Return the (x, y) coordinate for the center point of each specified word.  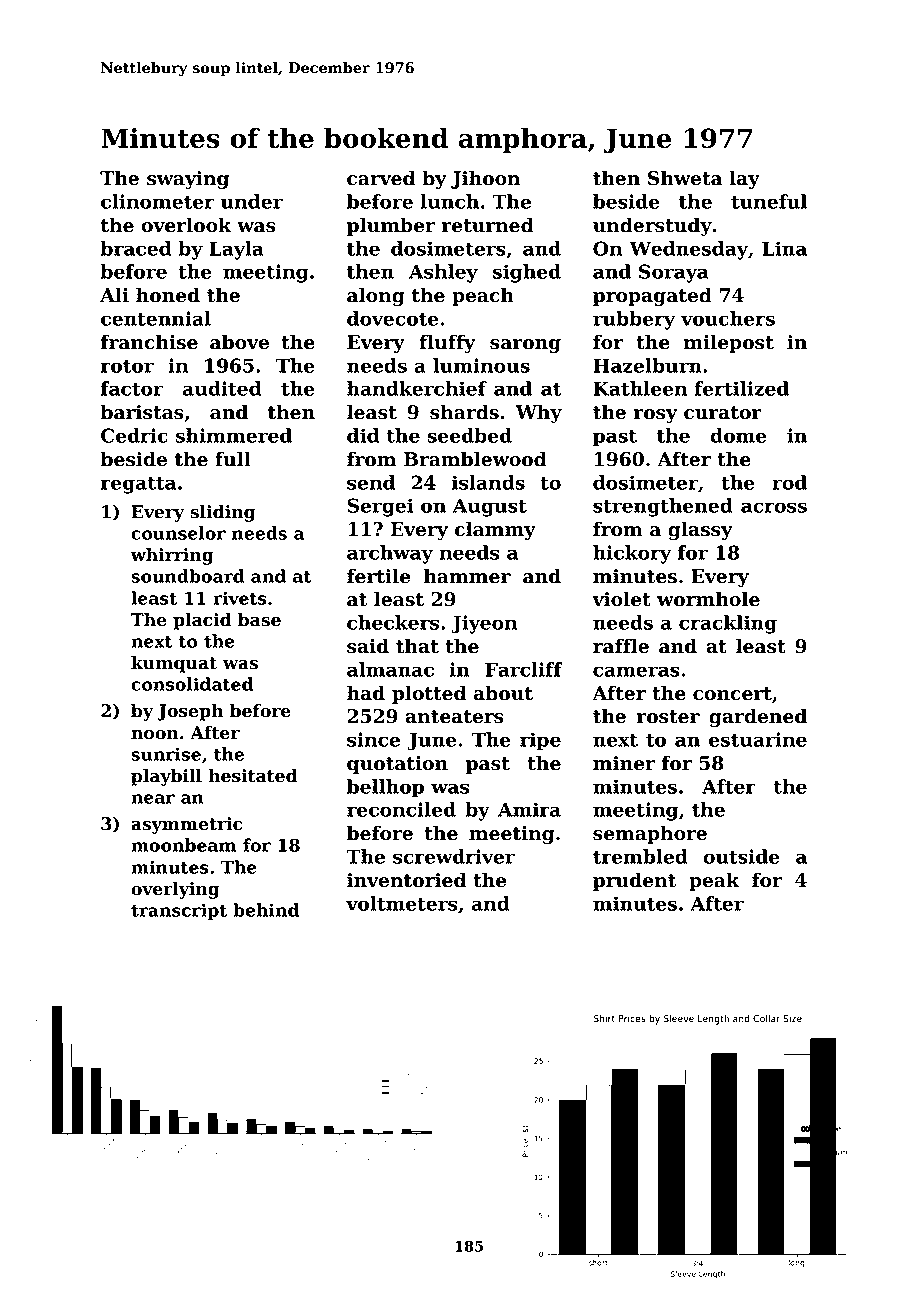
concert (732, 694)
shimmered (234, 435)
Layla (236, 250)
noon (155, 735)
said (368, 646)
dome (738, 435)
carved (381, 178)
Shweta (685, 178)
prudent (634, 881)
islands (488, 482)
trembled (640, 856)
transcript (179, 911)
